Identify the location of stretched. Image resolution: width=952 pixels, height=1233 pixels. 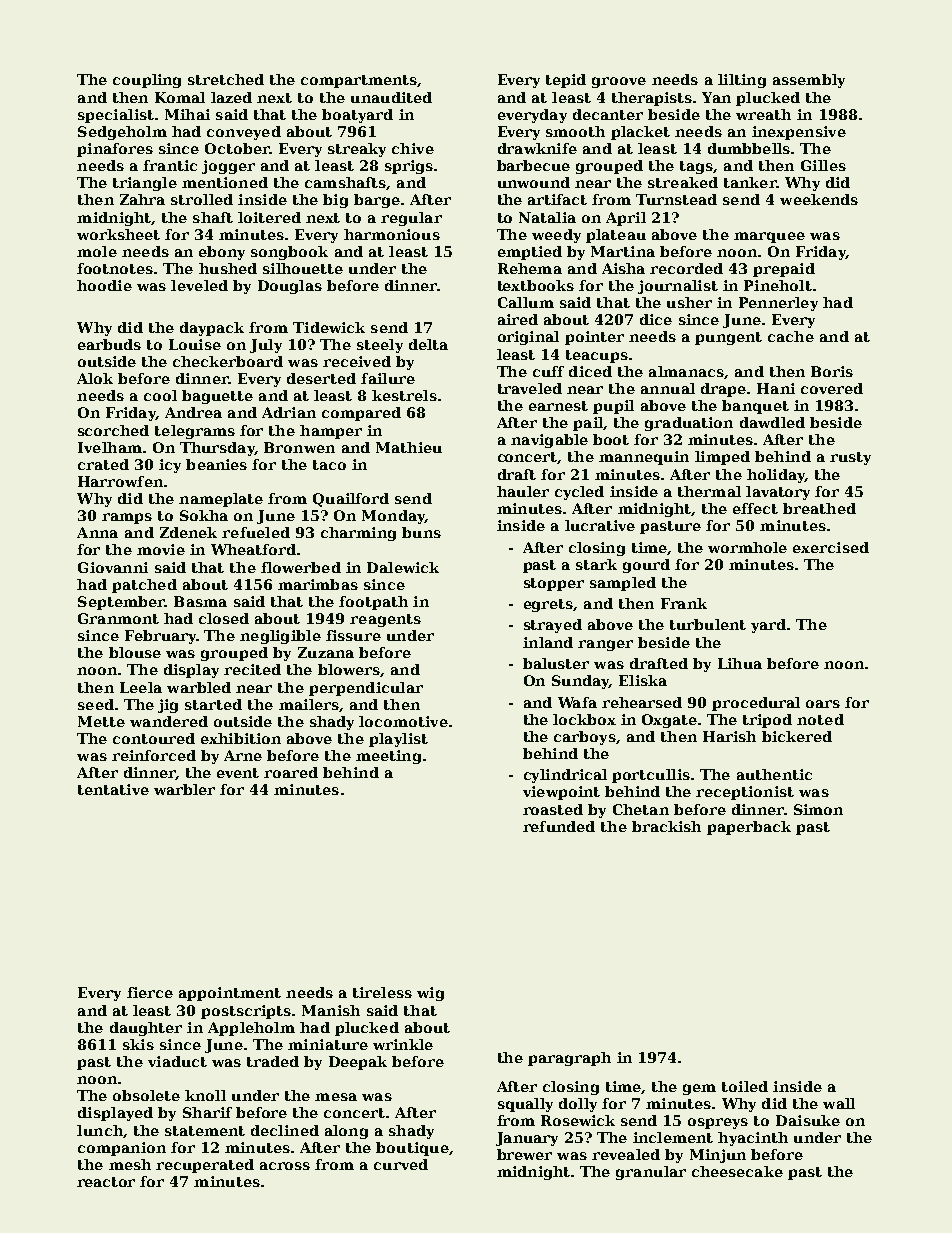
(226, 79).
